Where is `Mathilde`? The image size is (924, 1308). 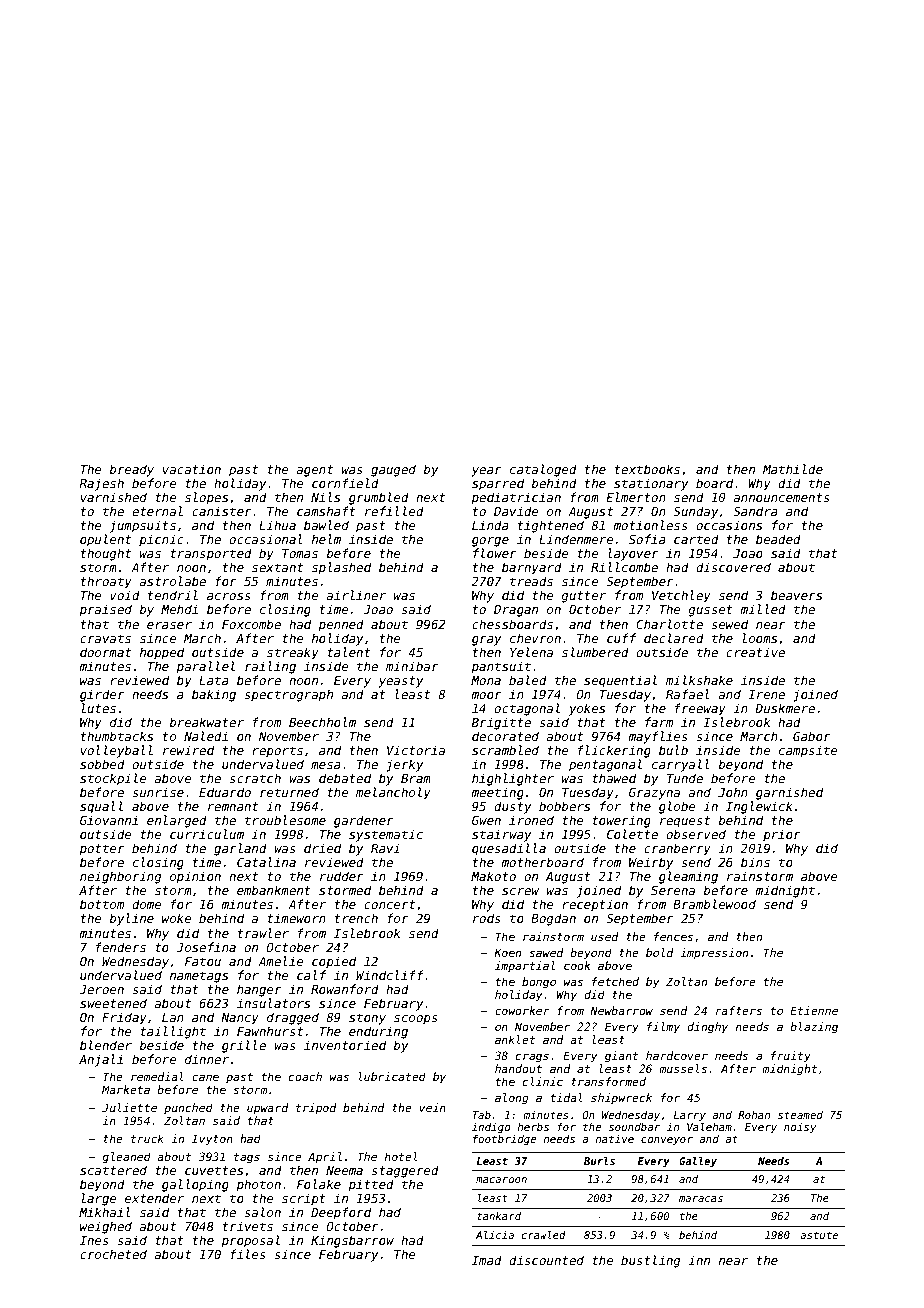
Mathilde is located at coordinates (793, 469).
